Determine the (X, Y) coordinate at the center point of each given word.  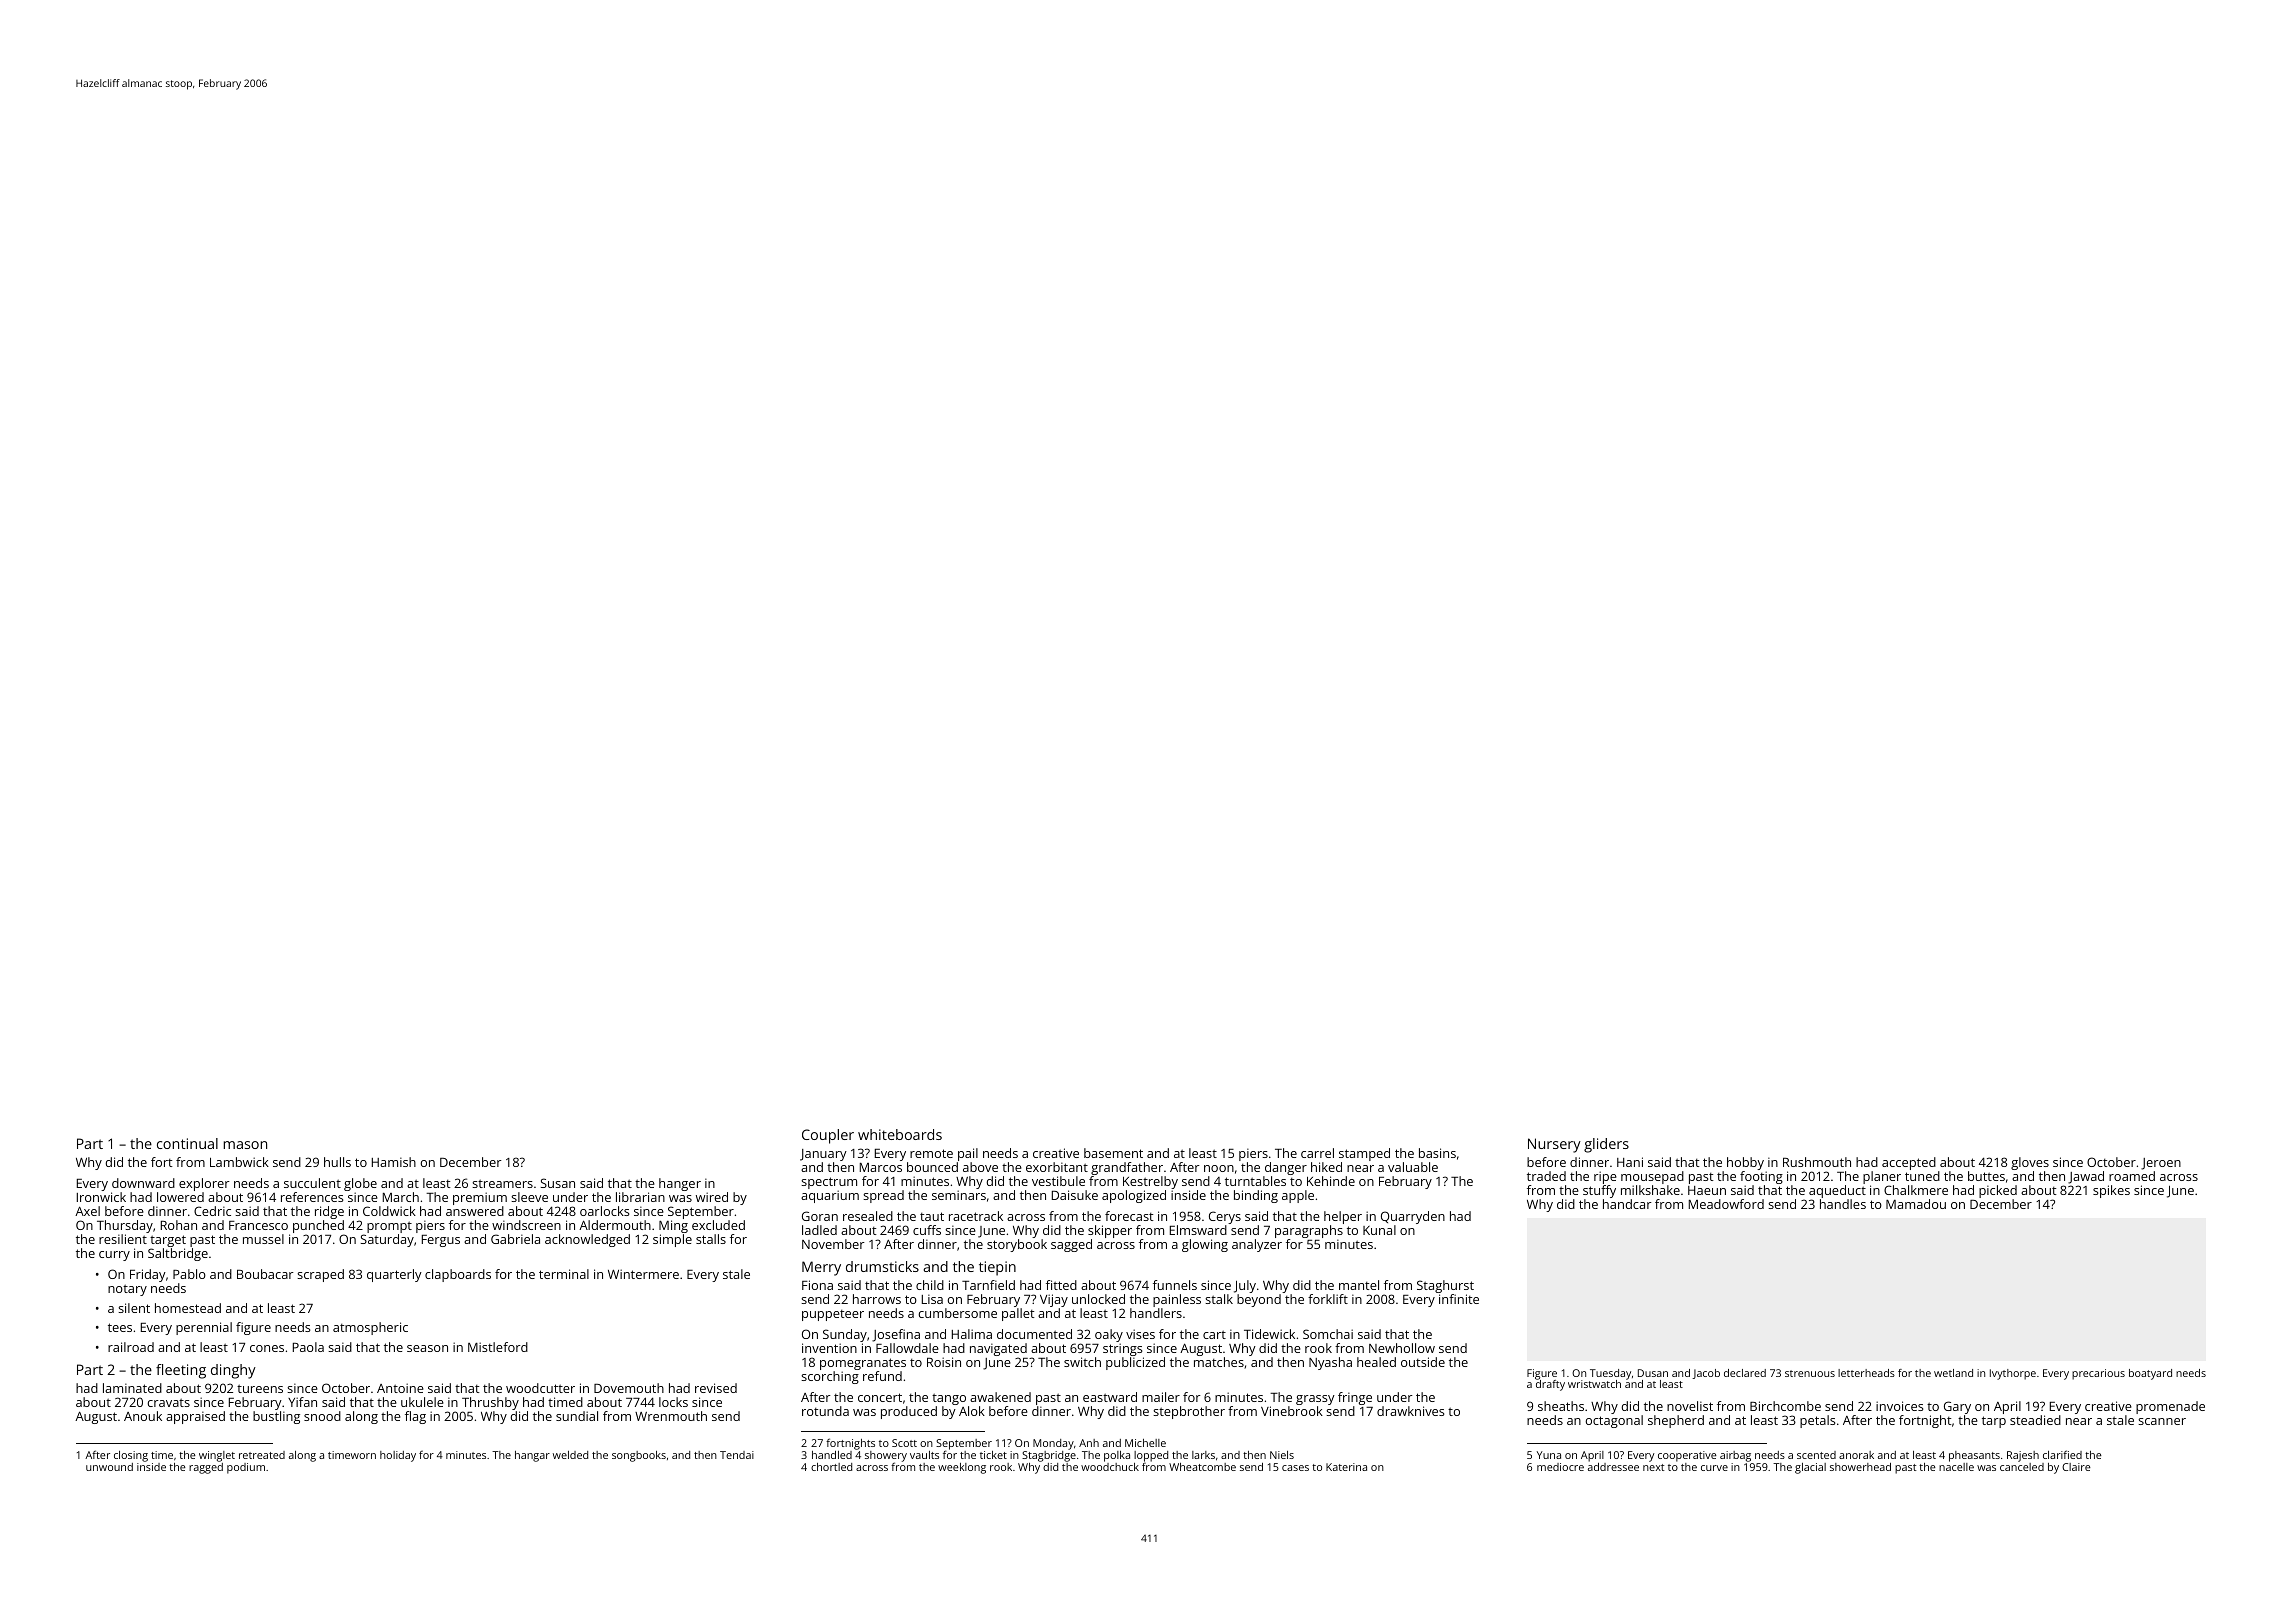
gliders (1606, 1145)
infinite (1459, 1299)
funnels (1175, 1285)
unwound (109, 1467)
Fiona (817, 1285)
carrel (1317, 1153)
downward (143, 1183)
